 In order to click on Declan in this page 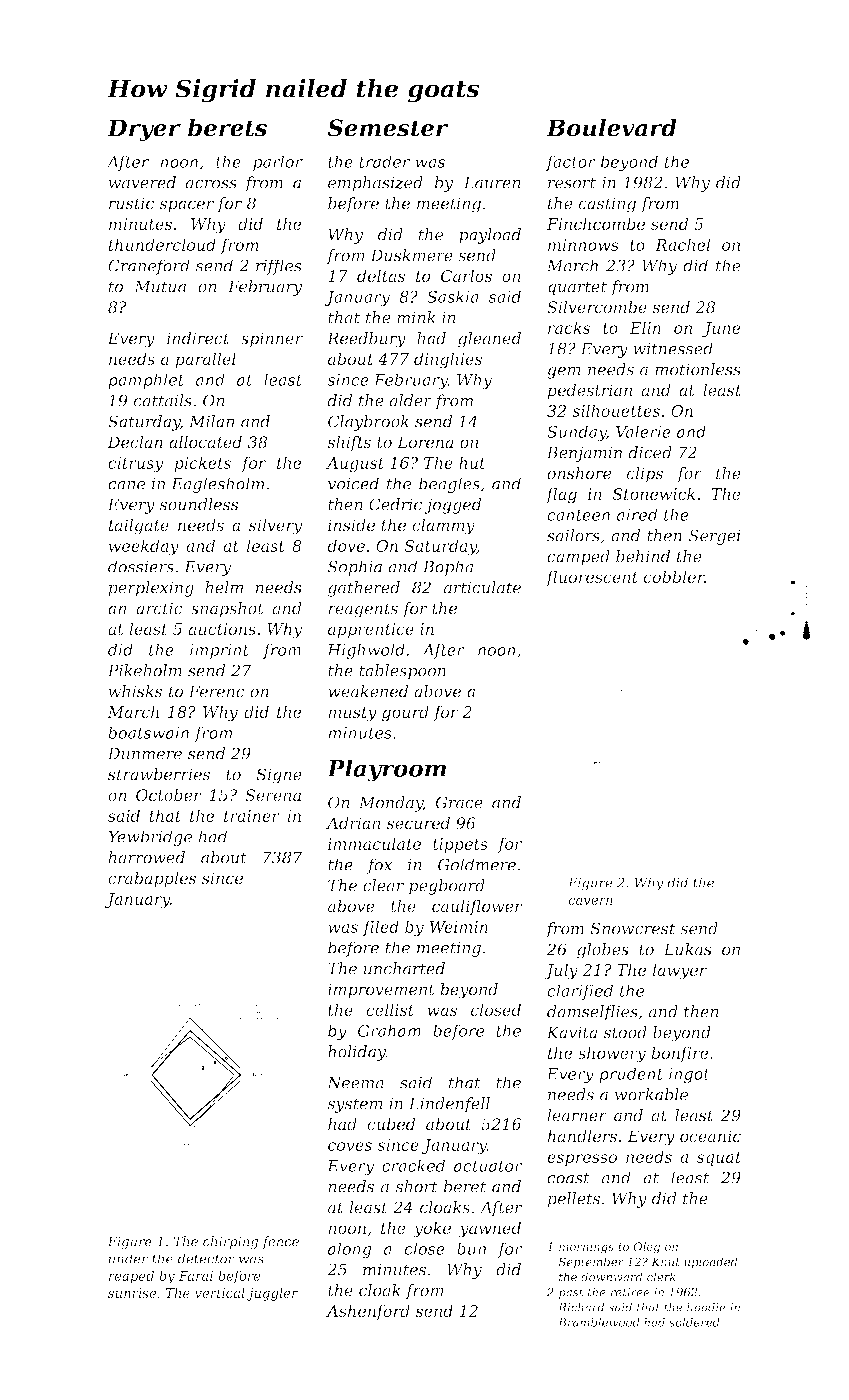, I will do `click(135, 442)`.
